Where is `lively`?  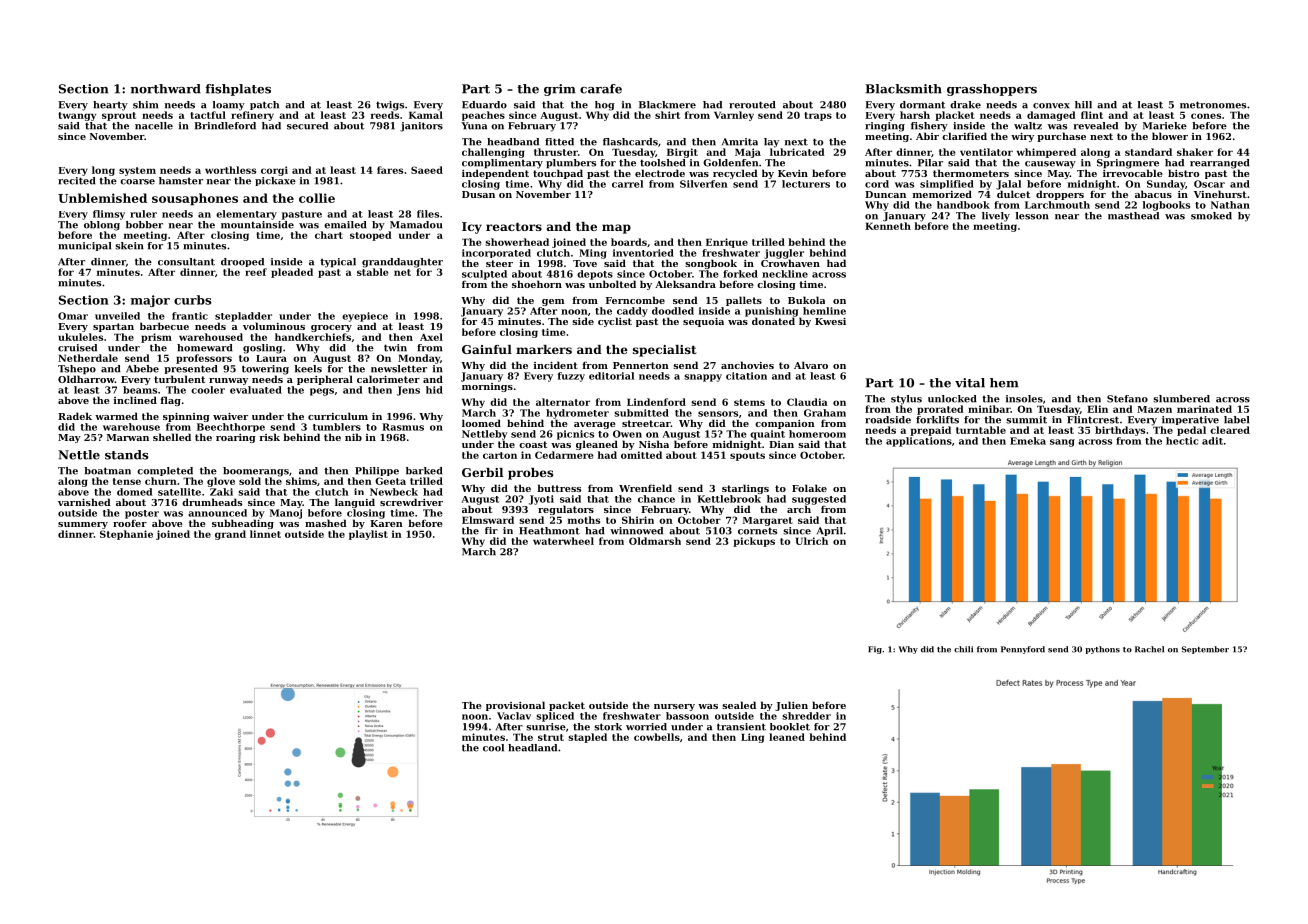
lively is located at coordinates (996, 217).
